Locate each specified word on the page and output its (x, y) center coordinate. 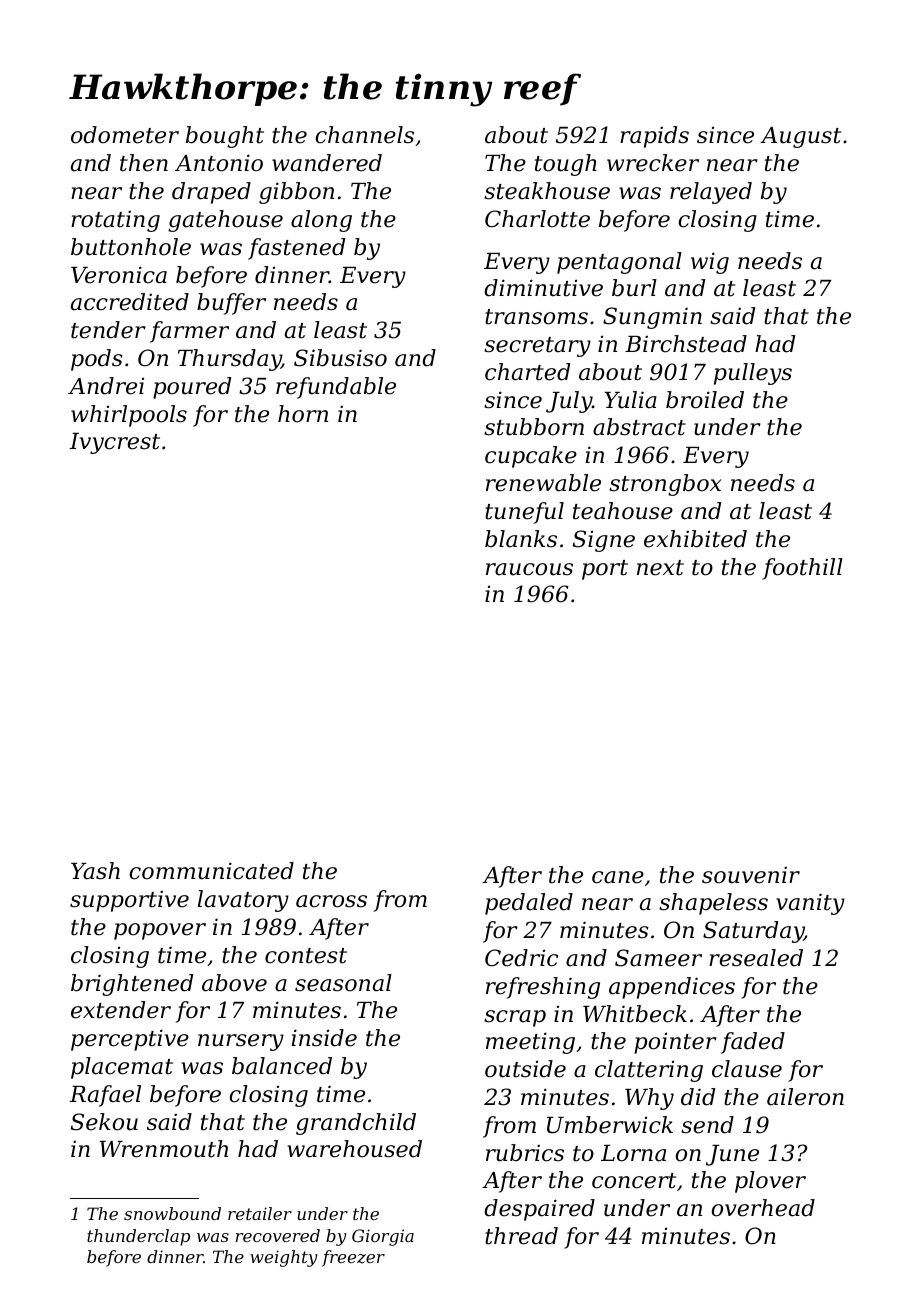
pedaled (529, 904)
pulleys (753, 374)
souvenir (751, 875)
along (321, 221)
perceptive (130, 1040)
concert (634, 1181)
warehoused (354, 1149)
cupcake (531, 457)
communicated (211, 871)
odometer (125, 135)
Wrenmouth (164, 1149)
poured (192, 388)
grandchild (356, 1124)
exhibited (695, 539)
